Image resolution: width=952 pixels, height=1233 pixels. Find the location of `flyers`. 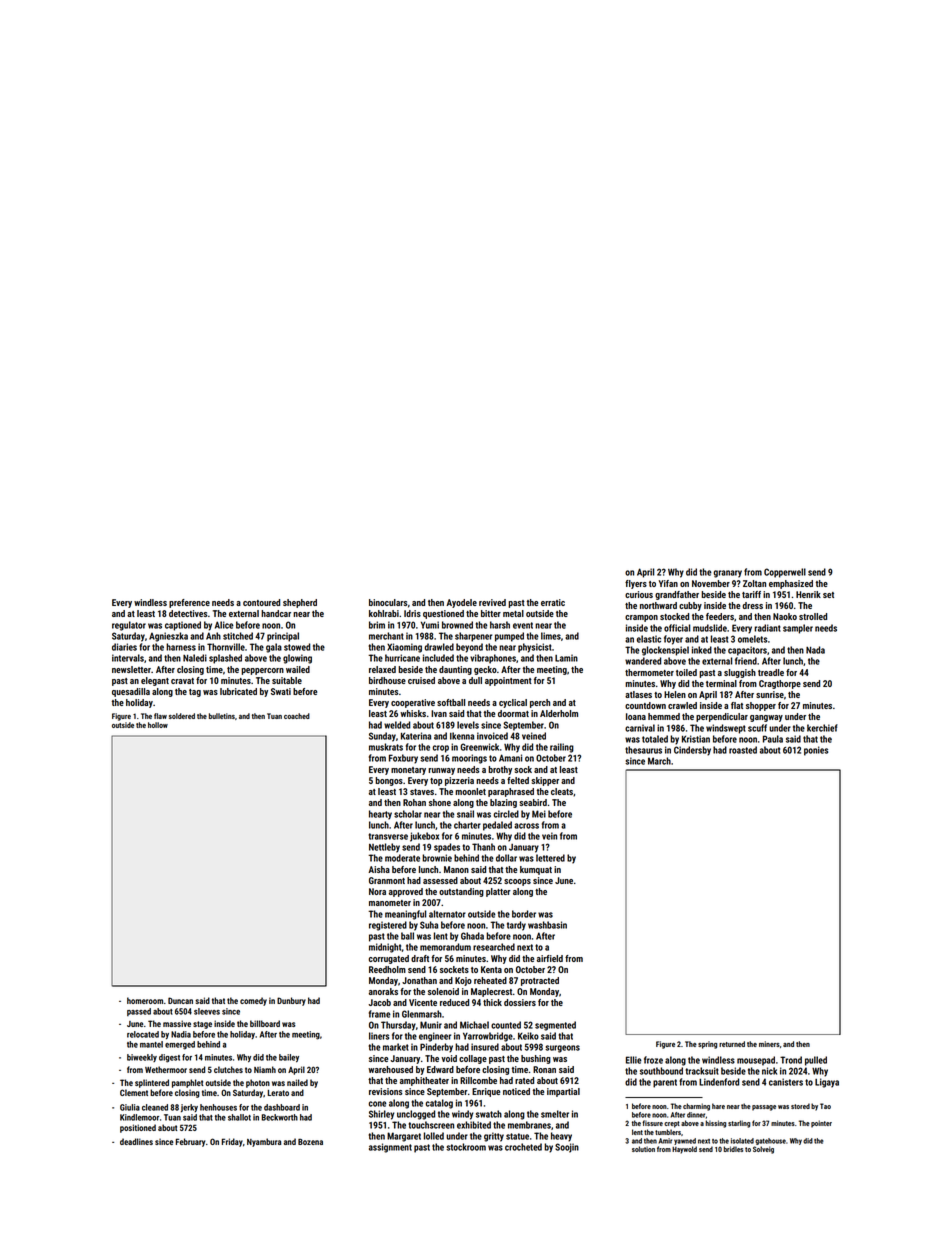

flyers is located at coordinates (636, 584).
